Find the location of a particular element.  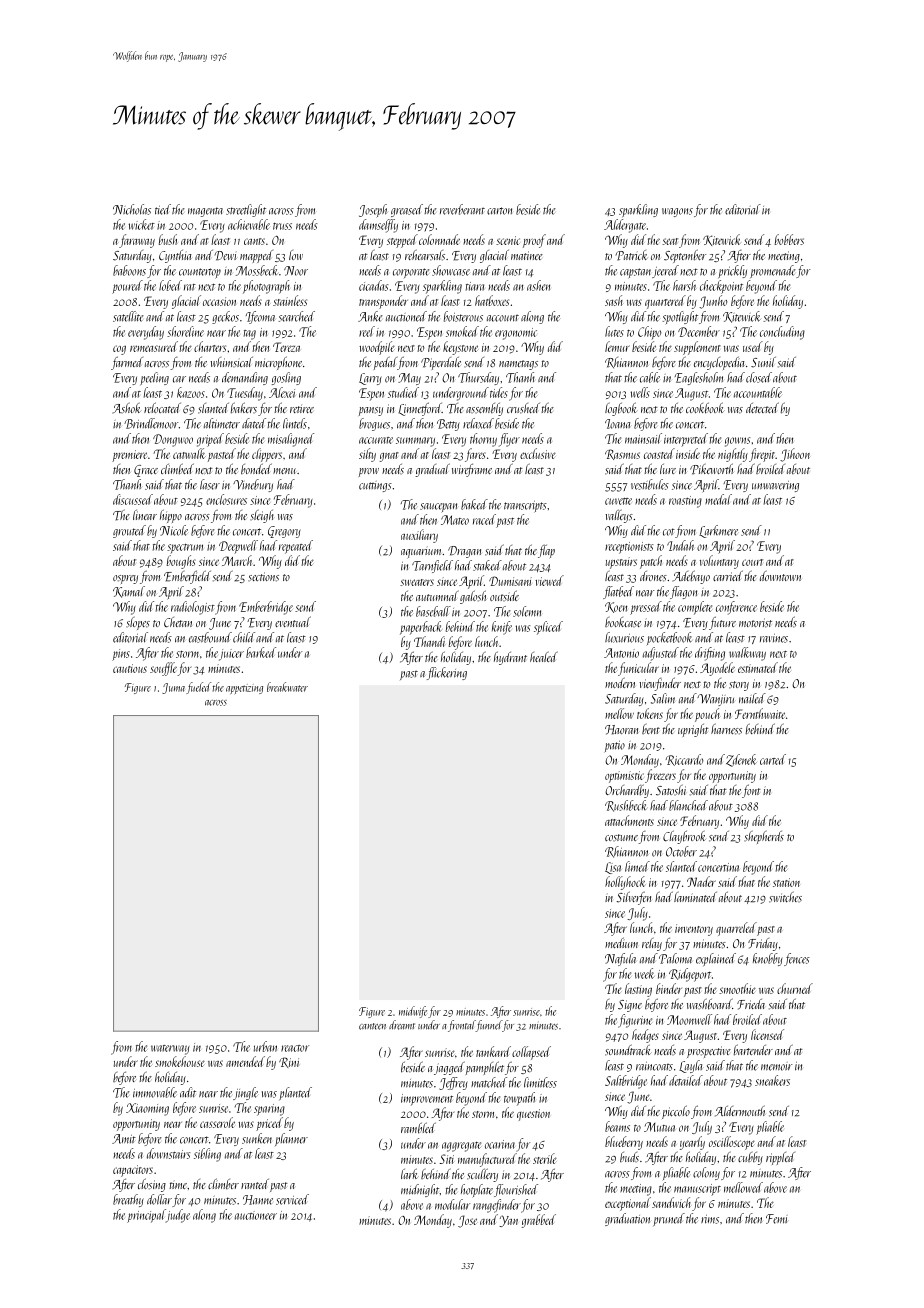

urban is located at coordinates (265, 1046).
